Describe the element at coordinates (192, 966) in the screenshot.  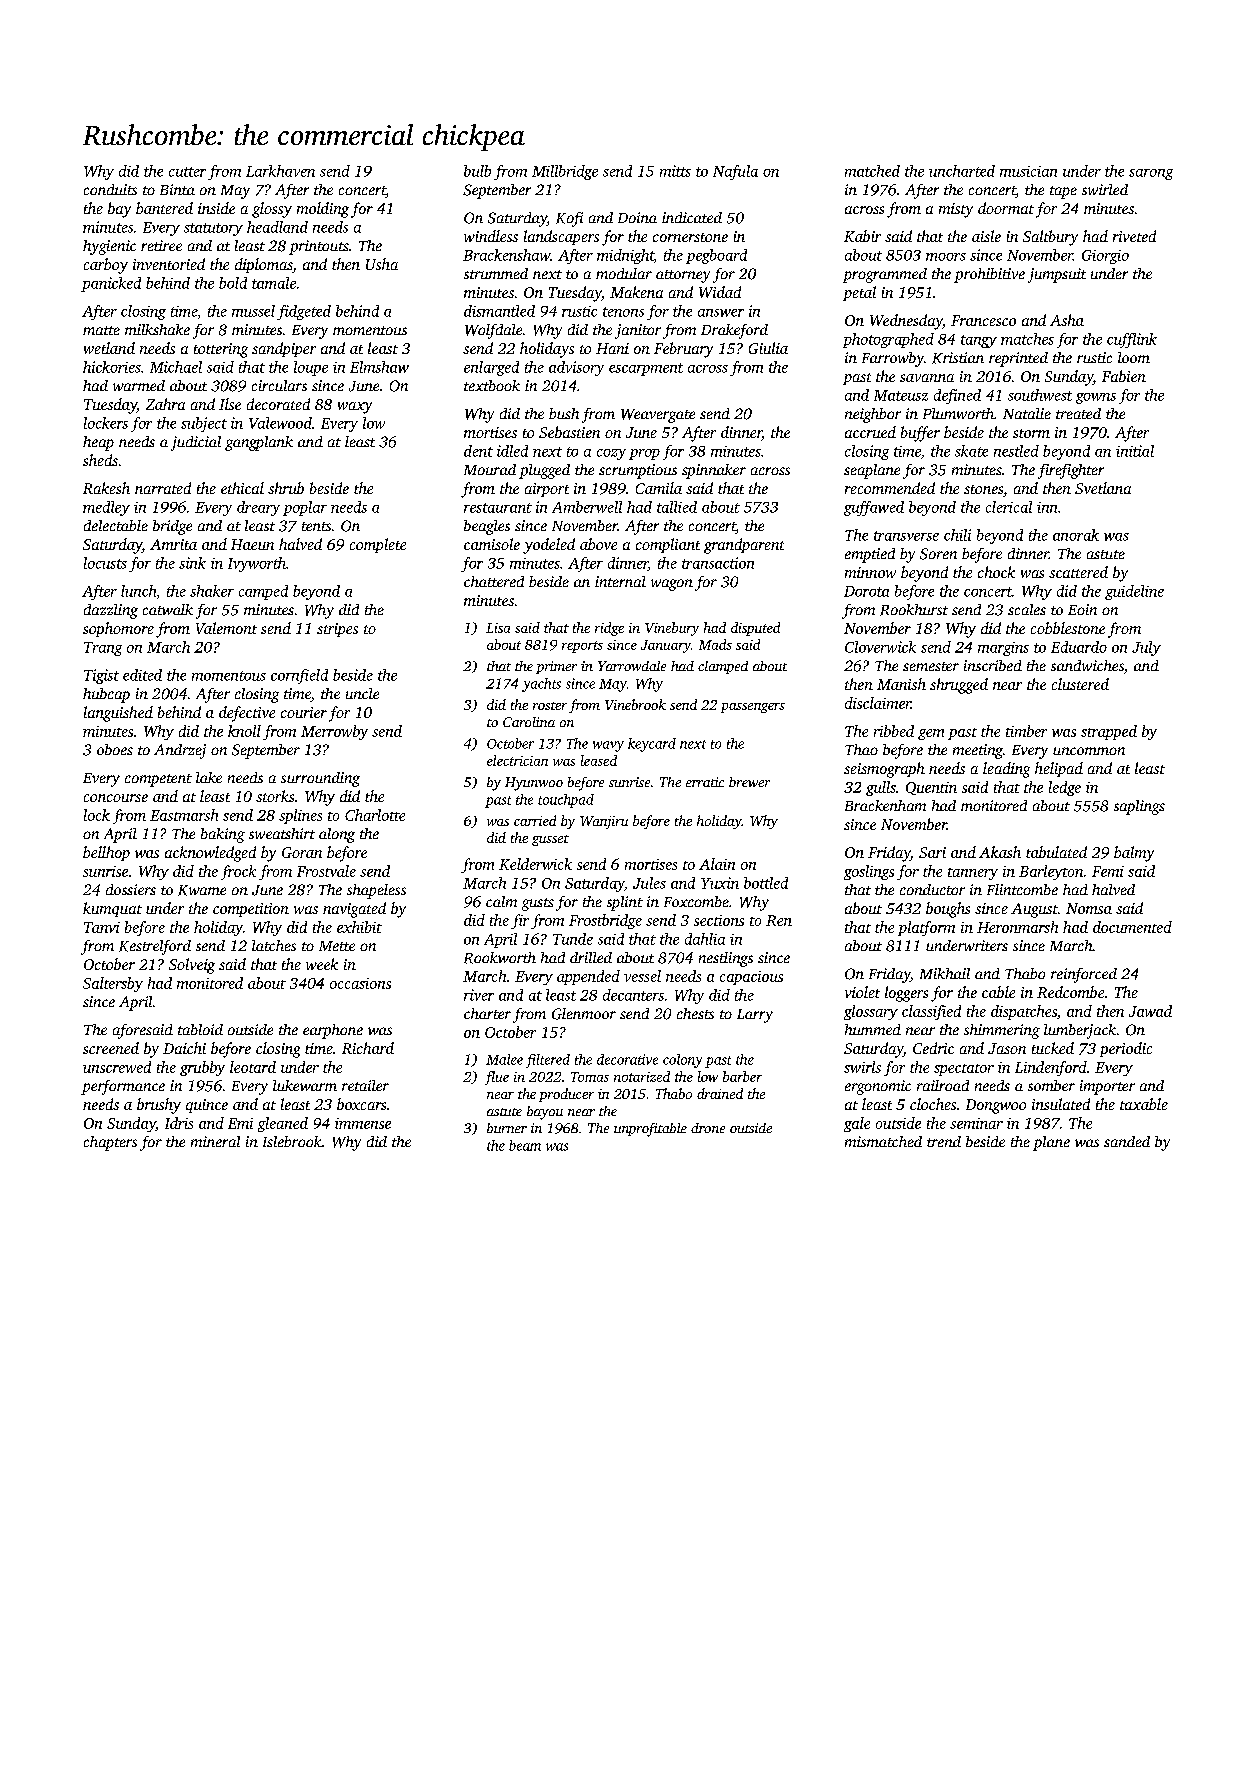
I see `Solveig` at that location.
